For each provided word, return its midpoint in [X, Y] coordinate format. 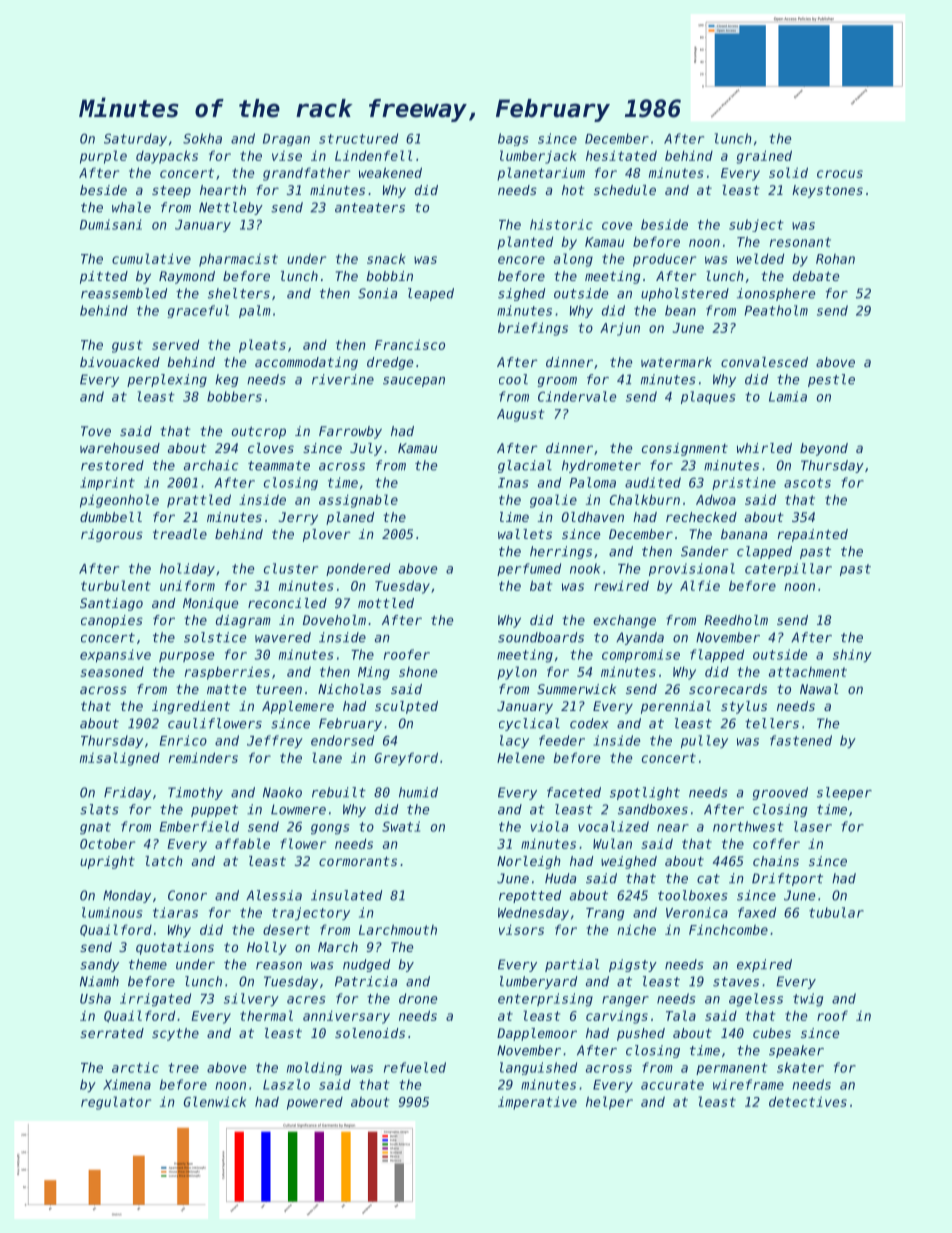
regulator [116, 1103]
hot [573, 190]
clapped [764, 552]
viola [549, 826]
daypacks [167, 157]
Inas [513, 483]
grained [764, 157]
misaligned [120, 759]
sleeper [844, 793]
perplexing [167, 380]
